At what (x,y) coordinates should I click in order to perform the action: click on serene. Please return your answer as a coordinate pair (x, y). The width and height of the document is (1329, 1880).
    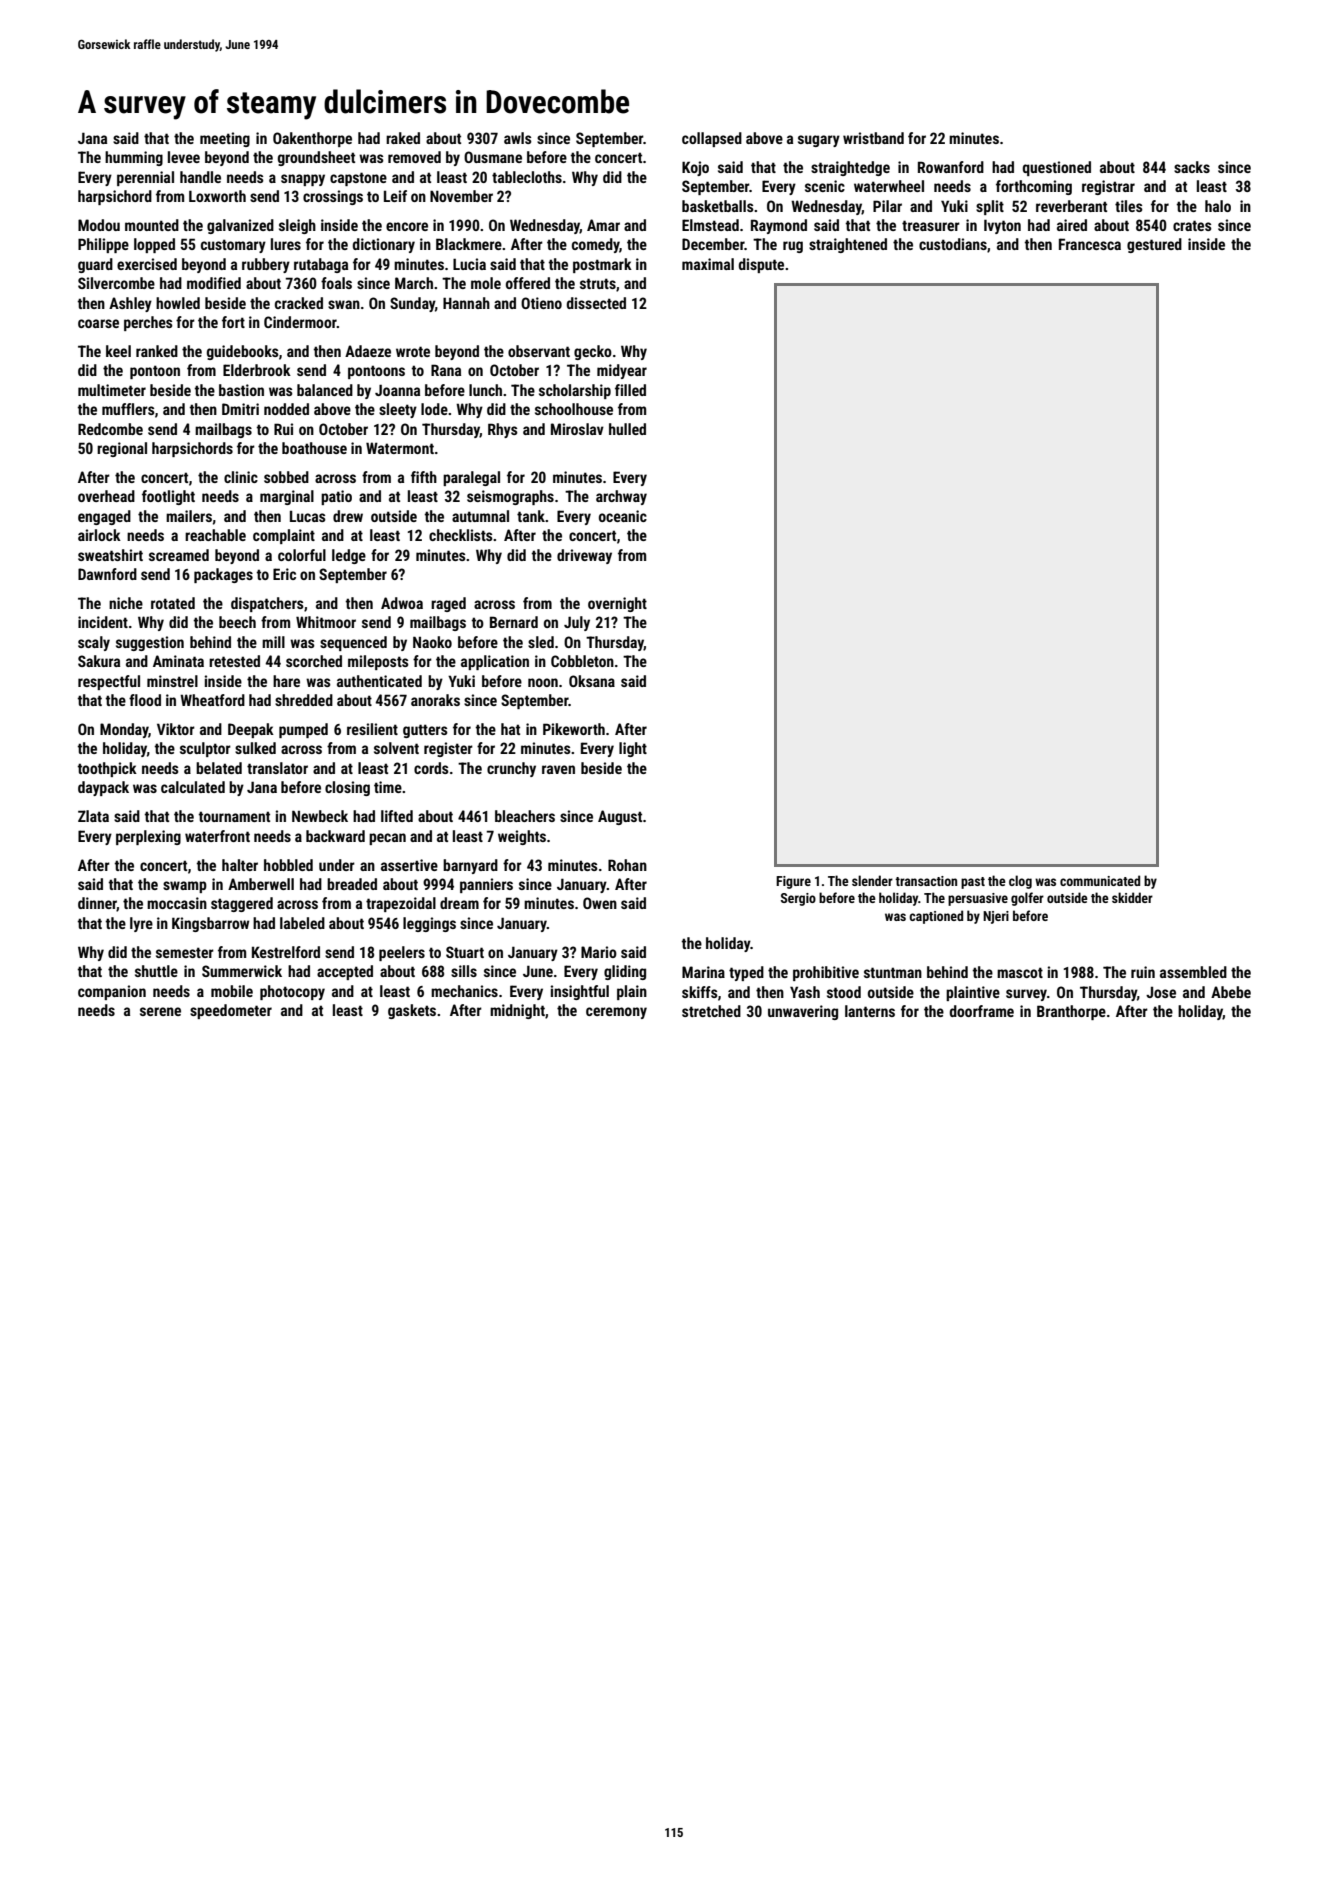
    Looking at the image, I should click on (160, 1011).
